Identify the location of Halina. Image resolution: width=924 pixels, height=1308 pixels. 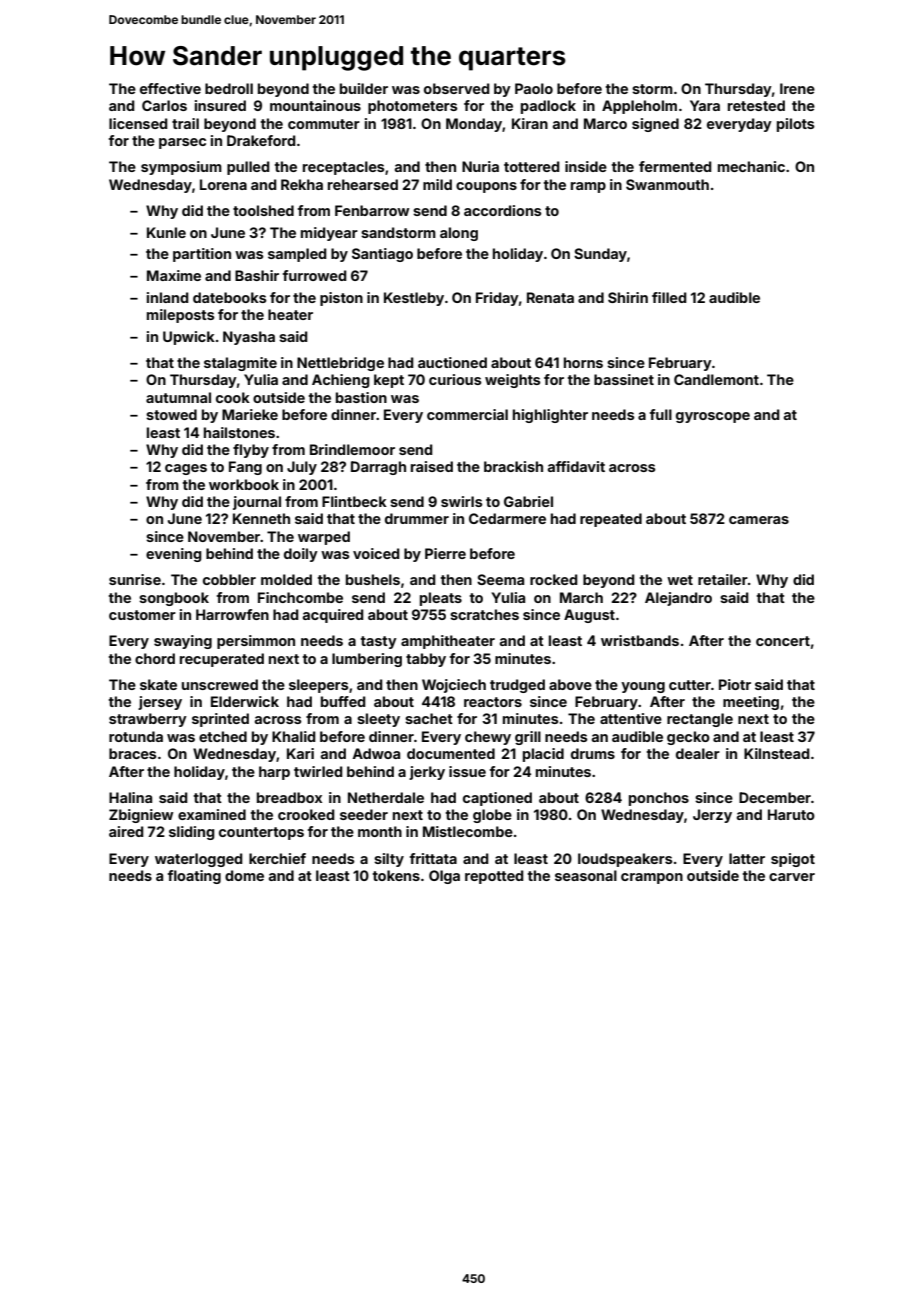
(130, 797).
